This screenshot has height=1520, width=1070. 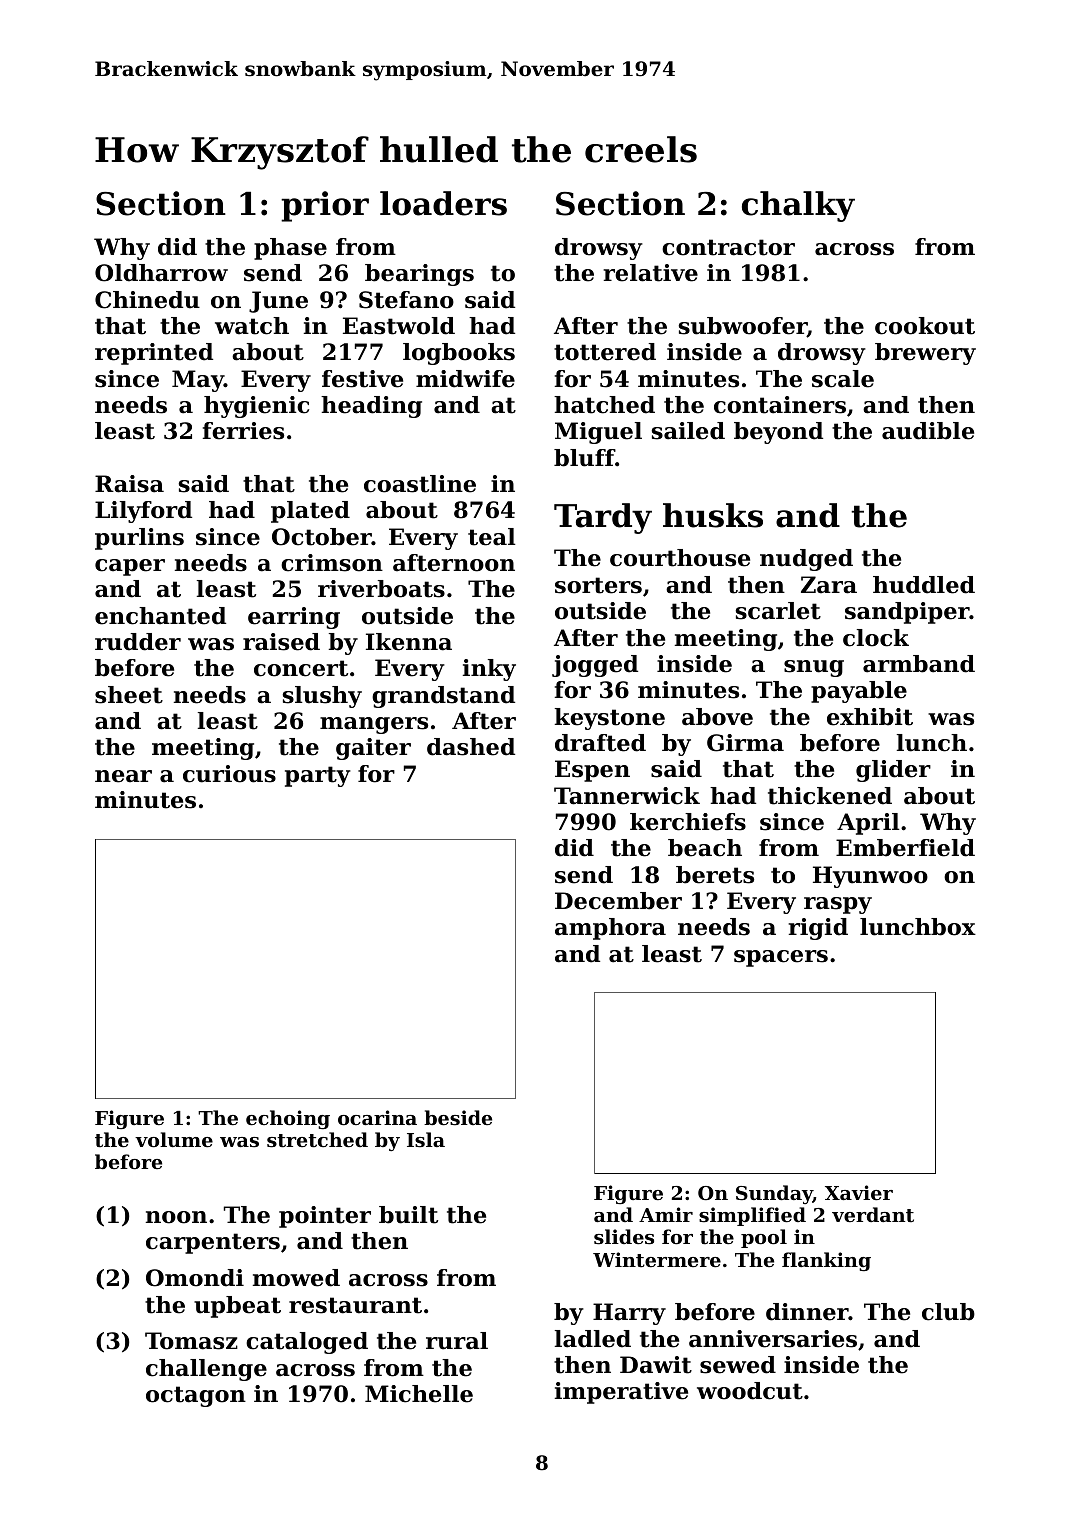 What do you see at coordinates (928, 431) in the screenshot?
I see `audible` at bounding box center [928, 431].
